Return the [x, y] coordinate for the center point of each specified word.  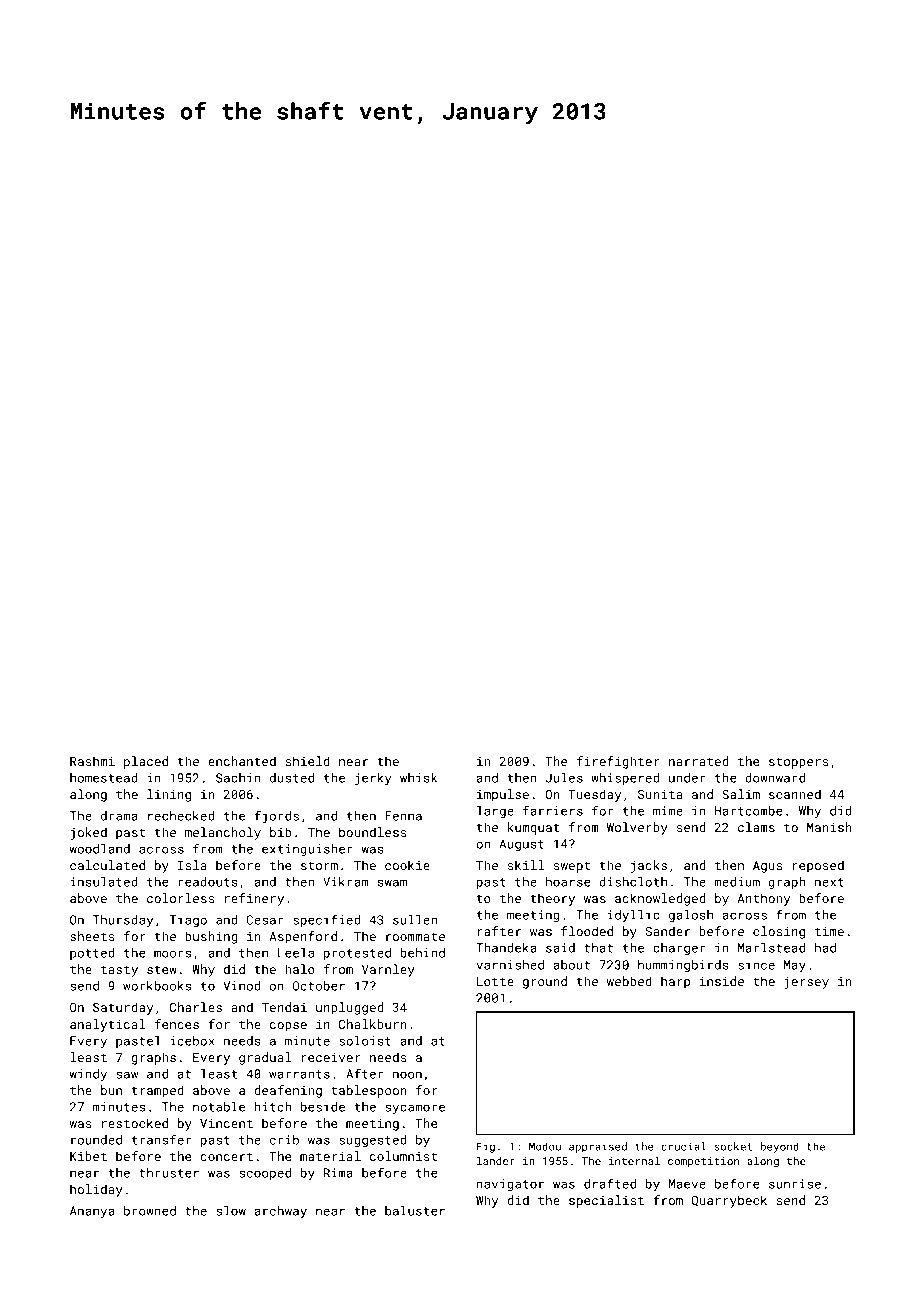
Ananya [92, 1212]
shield [307, 761]
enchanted [242, 761]
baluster [415, 1211]
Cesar [265, 920]
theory [552, 899]
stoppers [799, 763]
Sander [667, 931]
